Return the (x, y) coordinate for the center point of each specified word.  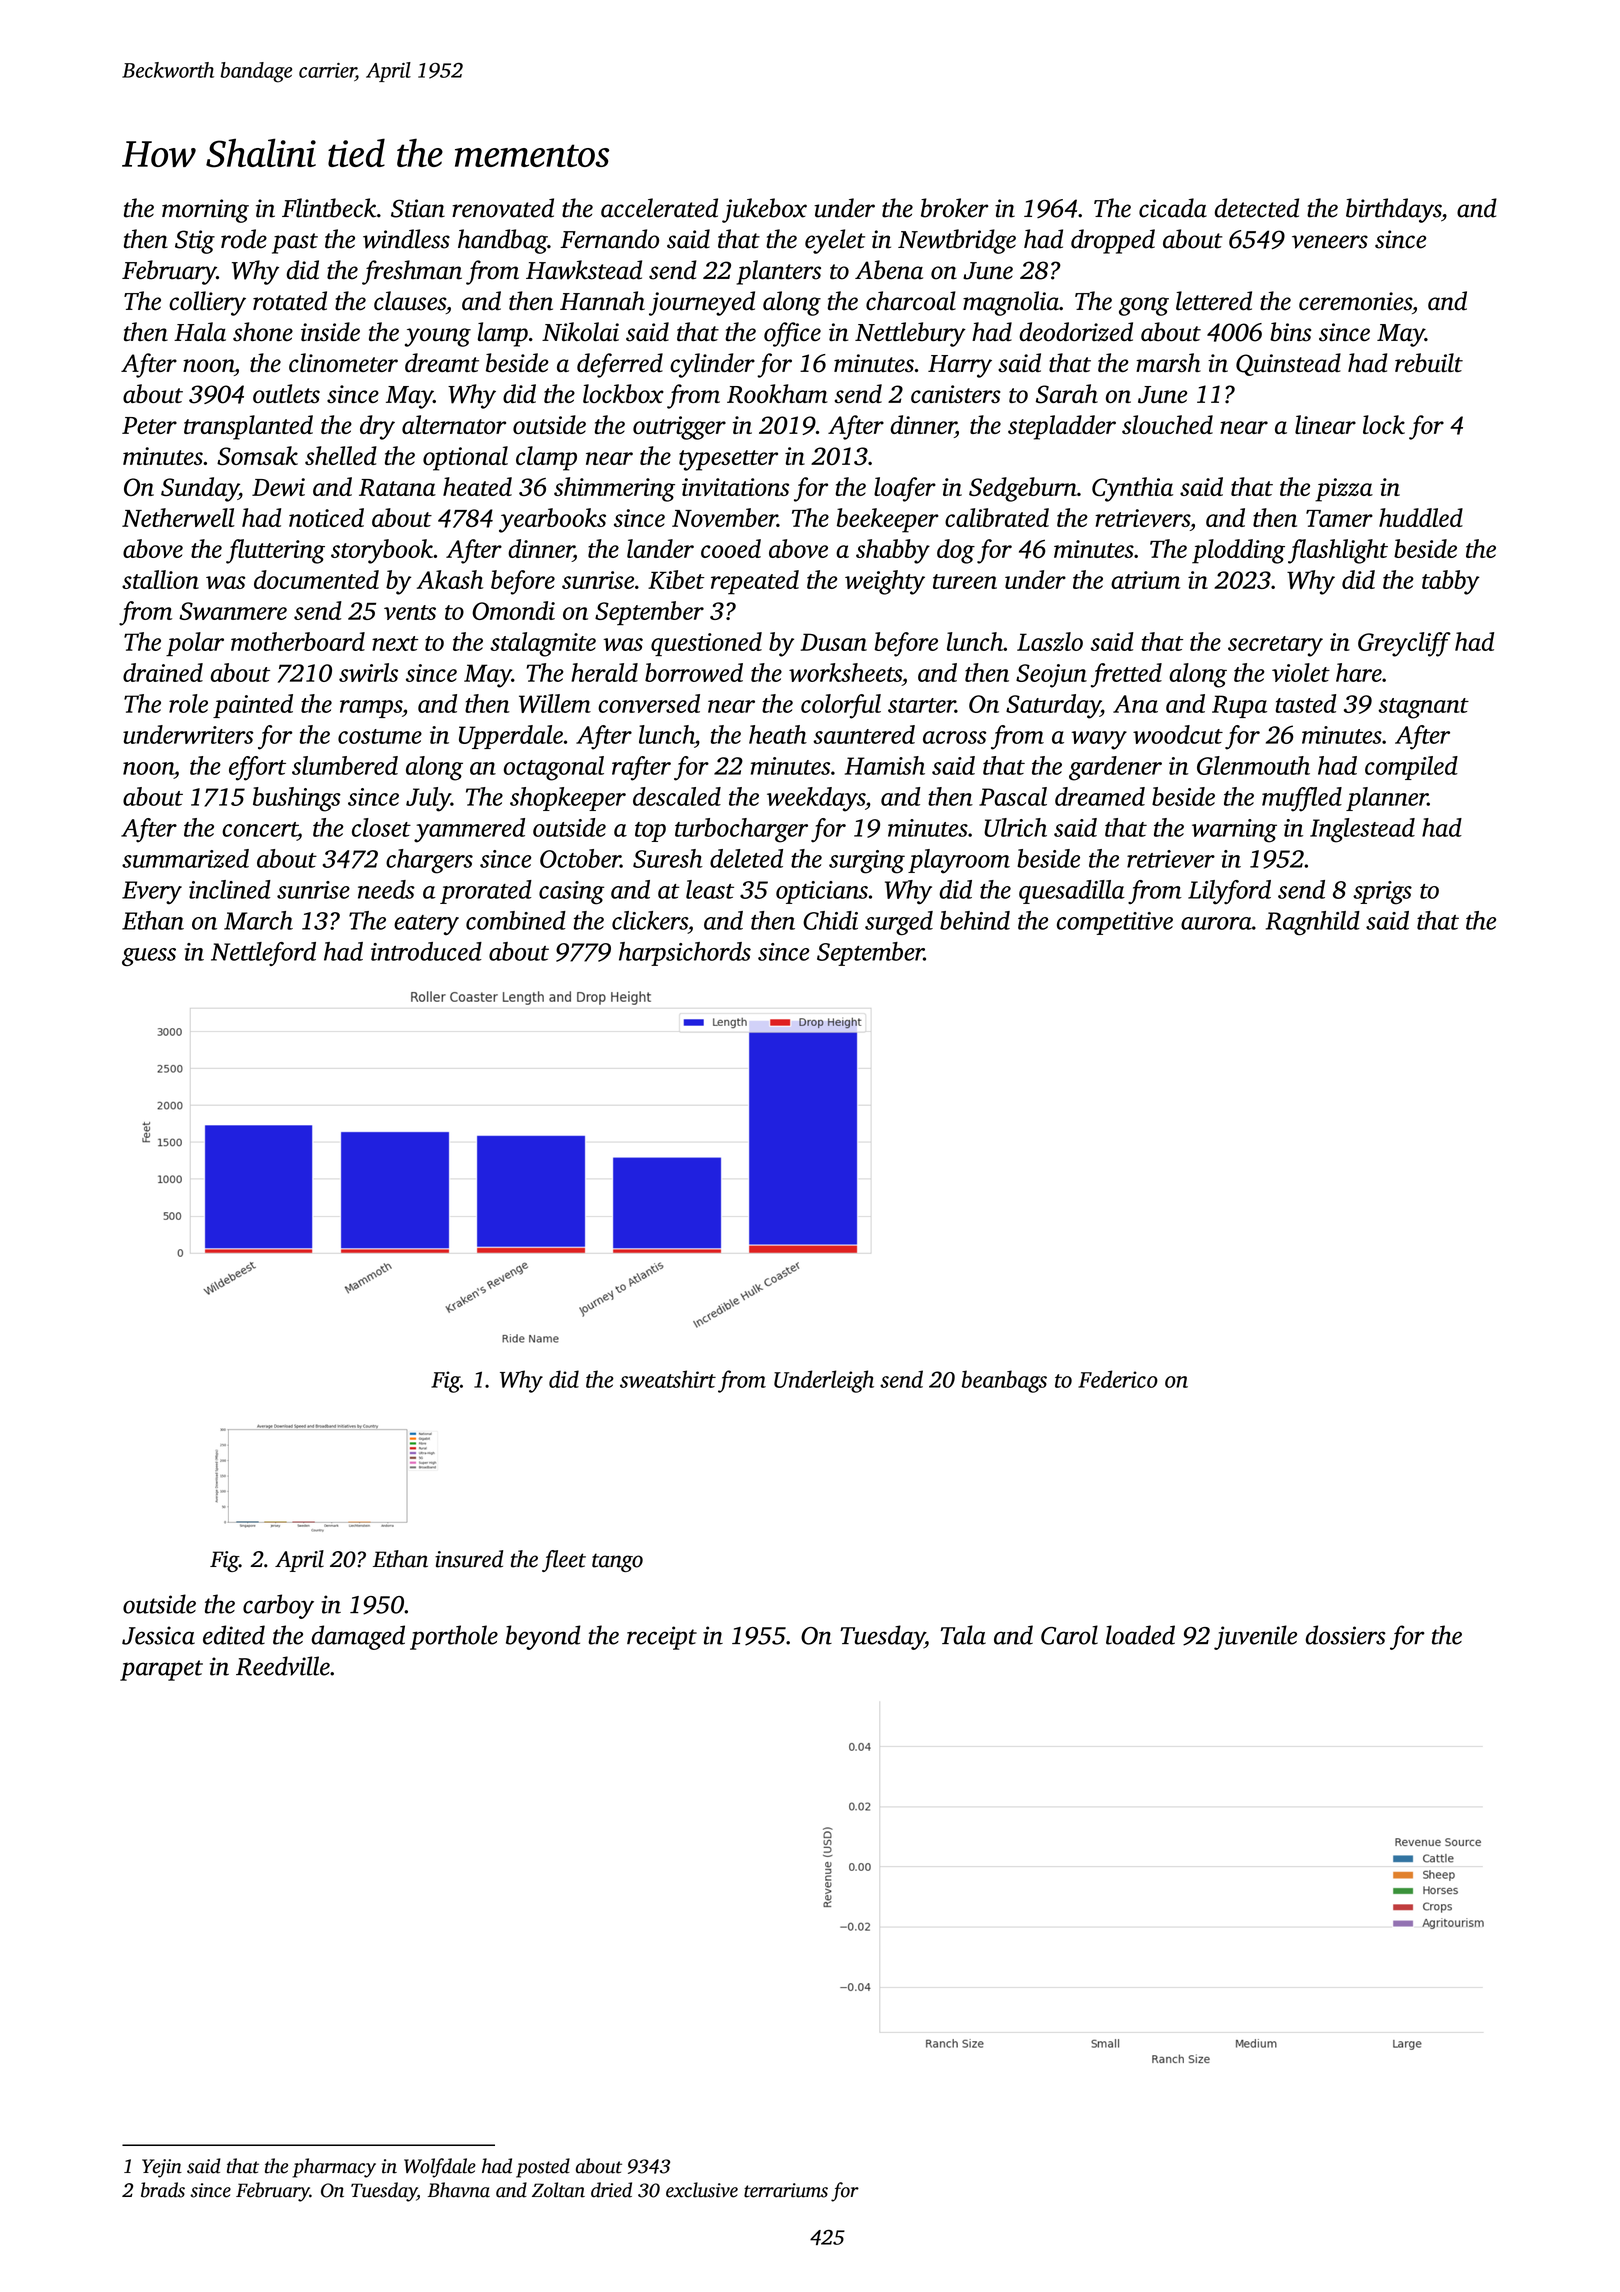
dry (377, 427)
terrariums (786, 2190)
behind (975, 920)
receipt (662, 1638)
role (188, 703)
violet (1301, 672)
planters (779, 272)
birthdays (1393, 210)
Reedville (283, 1666)
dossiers (1346, 1635)
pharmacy (334, 2168)
